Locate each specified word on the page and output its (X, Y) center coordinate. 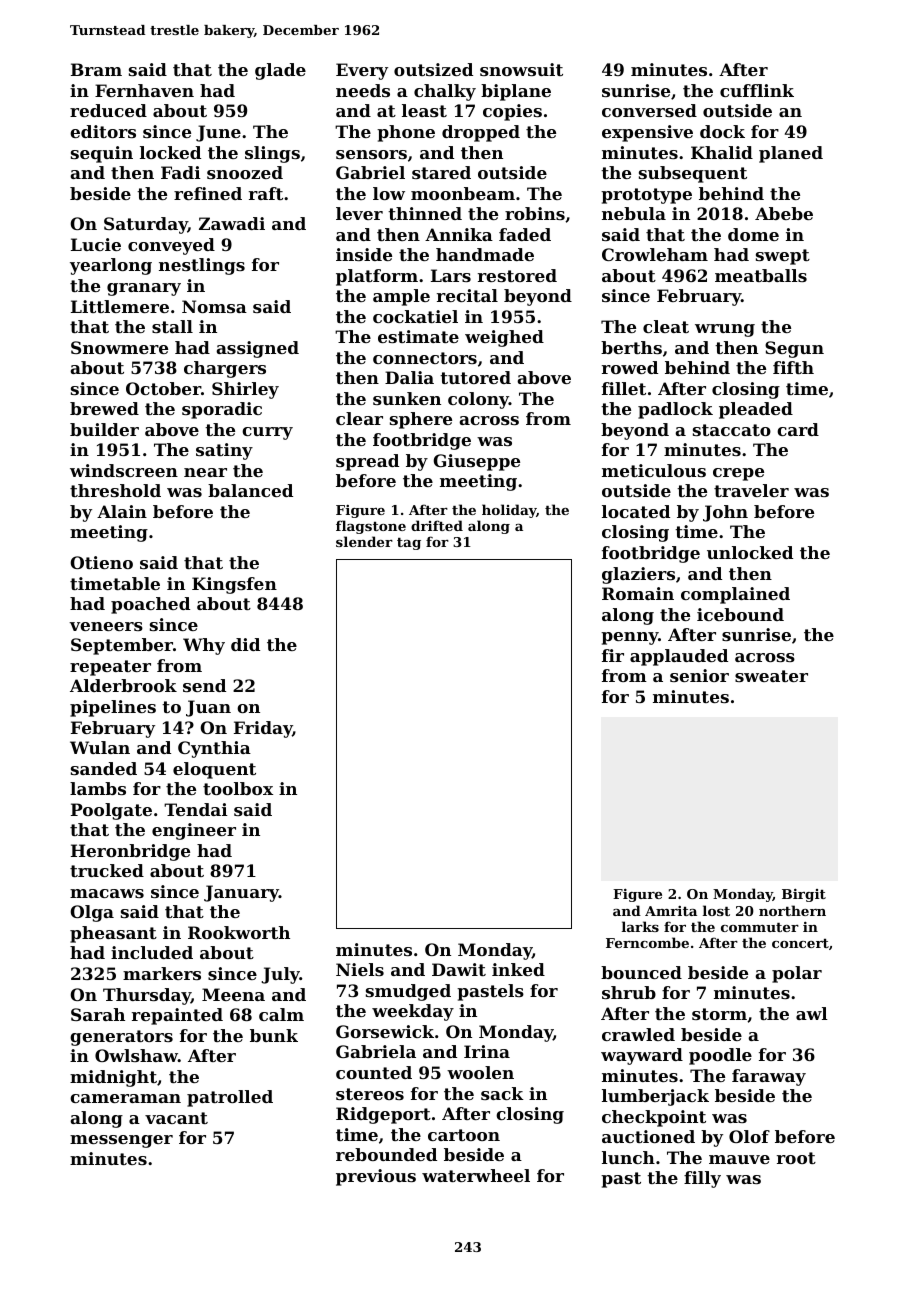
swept (783, 257)
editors (103, 131)
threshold (115, 490)
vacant (176, 1118)
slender (364, 541)
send (204, 685)
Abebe (784, 213)
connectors (425, 358)
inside (364, 254)
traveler (751, 490)
